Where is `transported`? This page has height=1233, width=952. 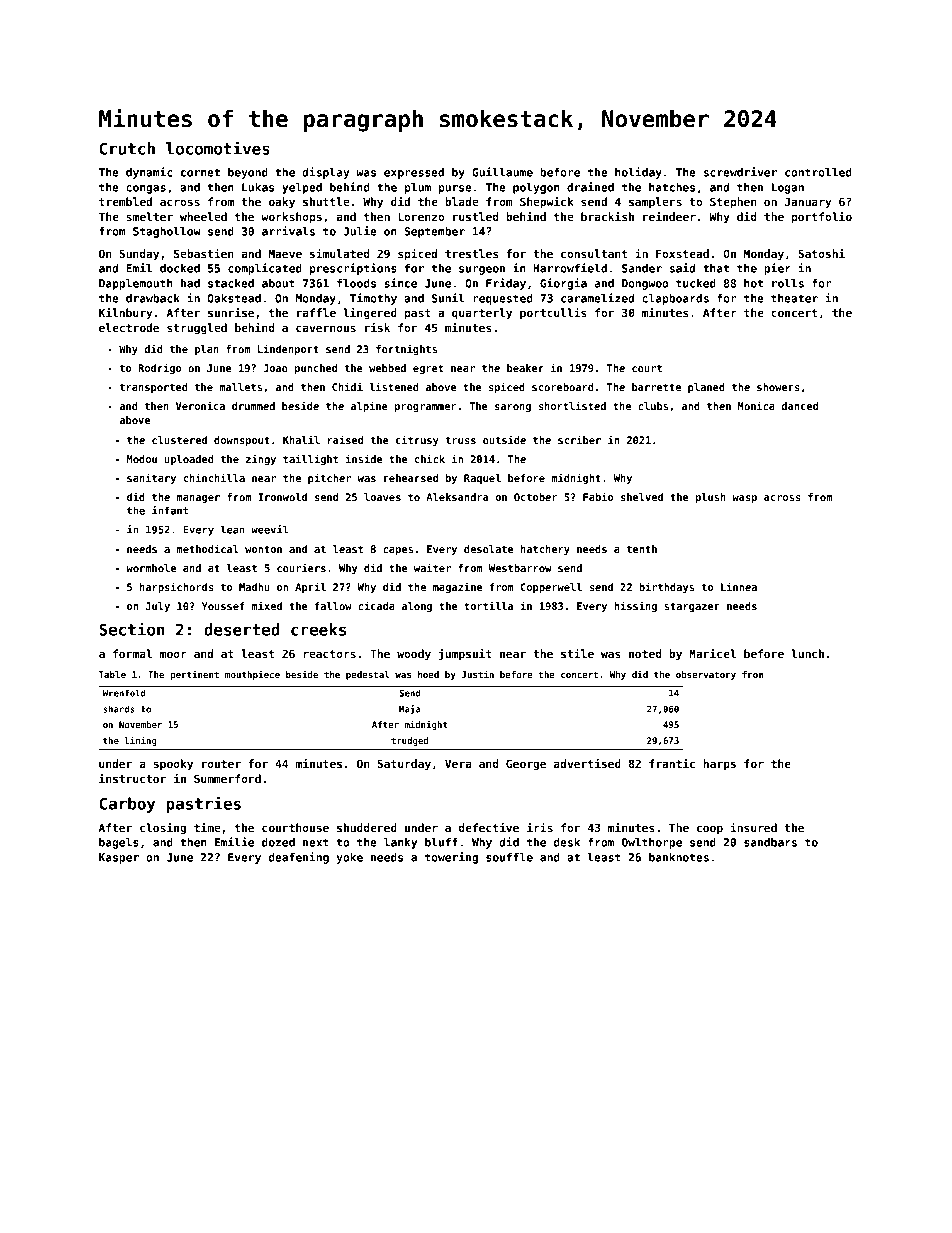
transported is located at coordinates (154, 388).
